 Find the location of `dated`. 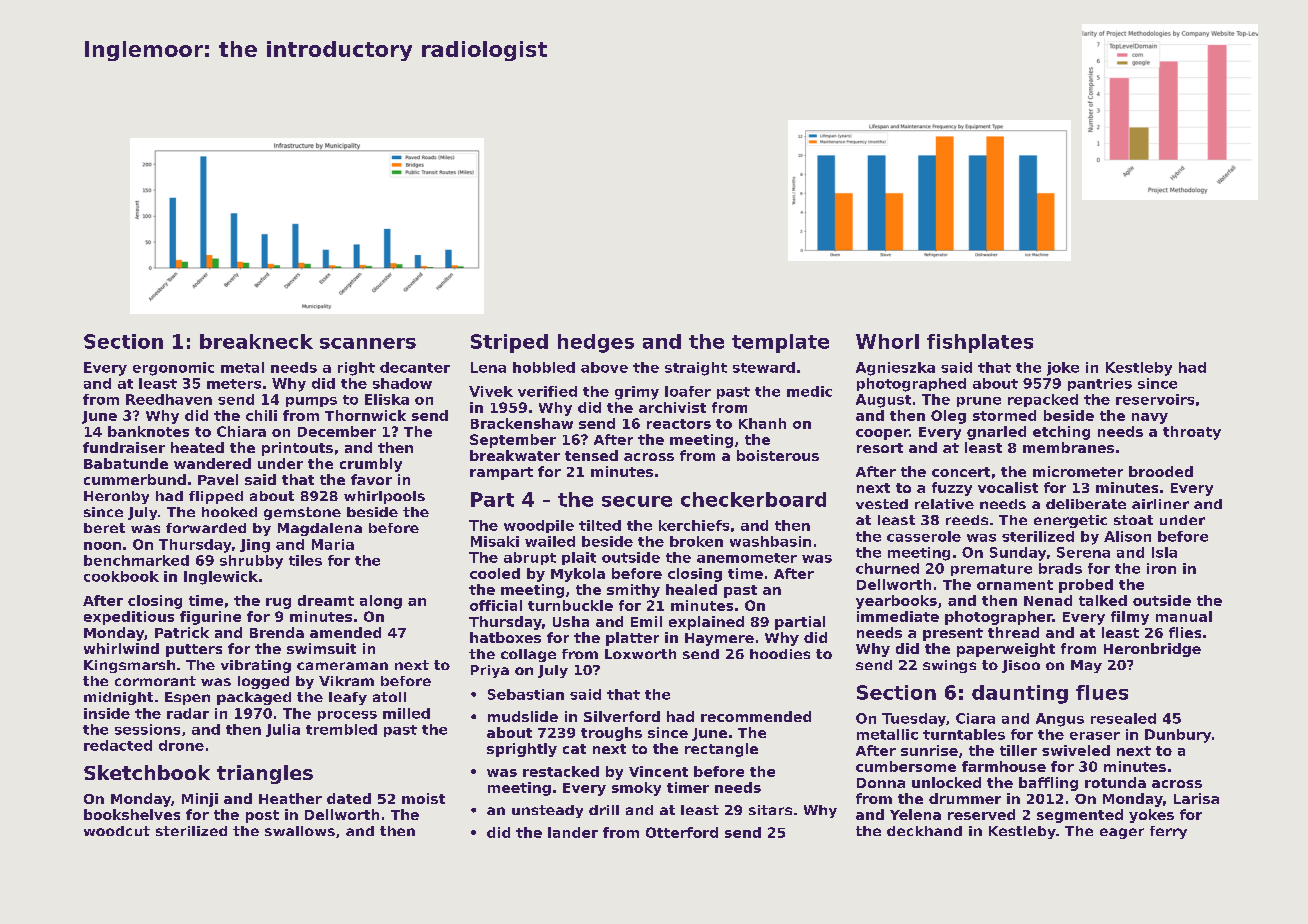

dated is located at coordinates (349, 798).
